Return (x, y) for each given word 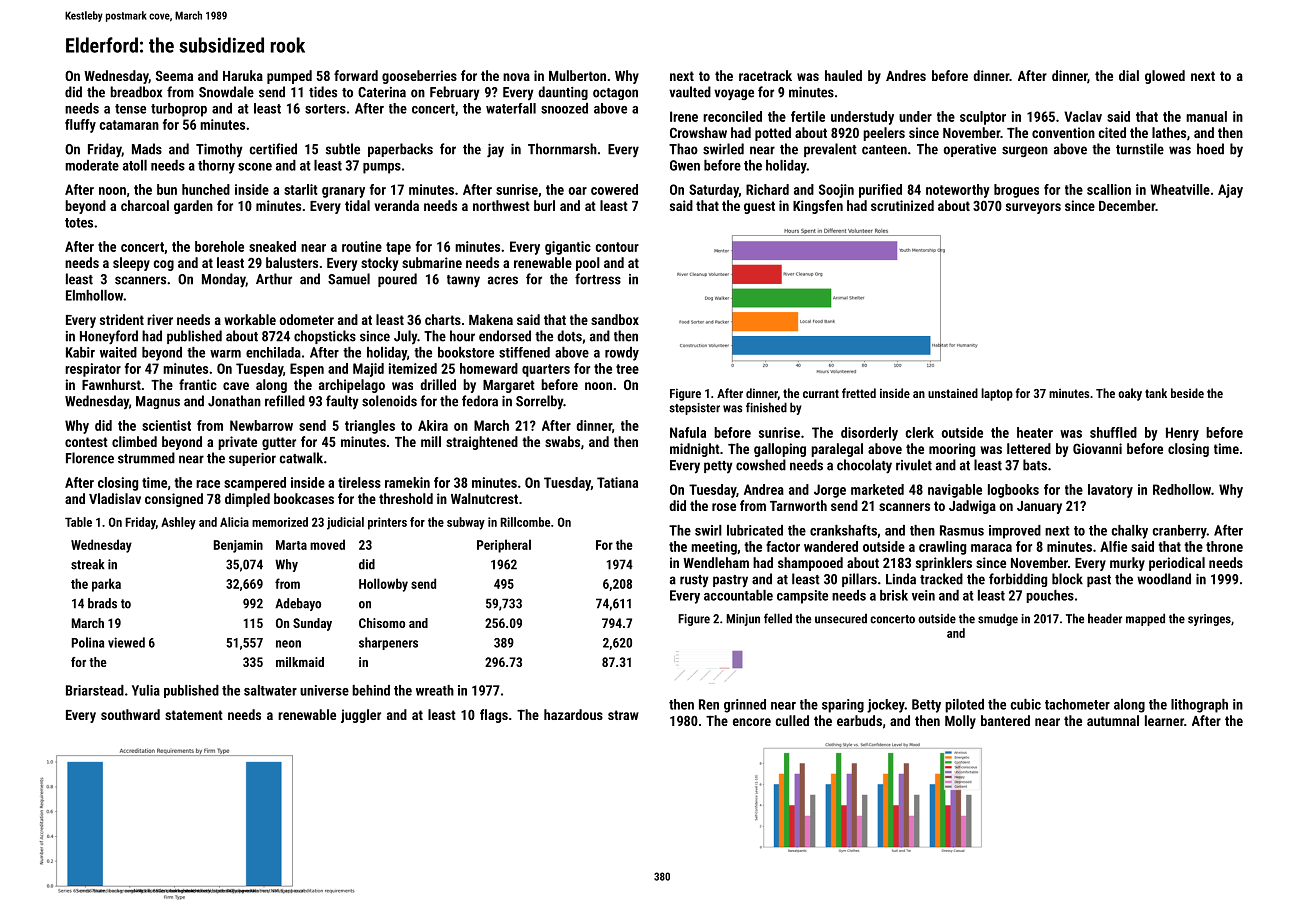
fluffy (80, 126)
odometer (307, 319)
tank (1156, 393)
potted (773, 134)
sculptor (983, 118)
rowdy (622, 354)
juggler (361, 716)
